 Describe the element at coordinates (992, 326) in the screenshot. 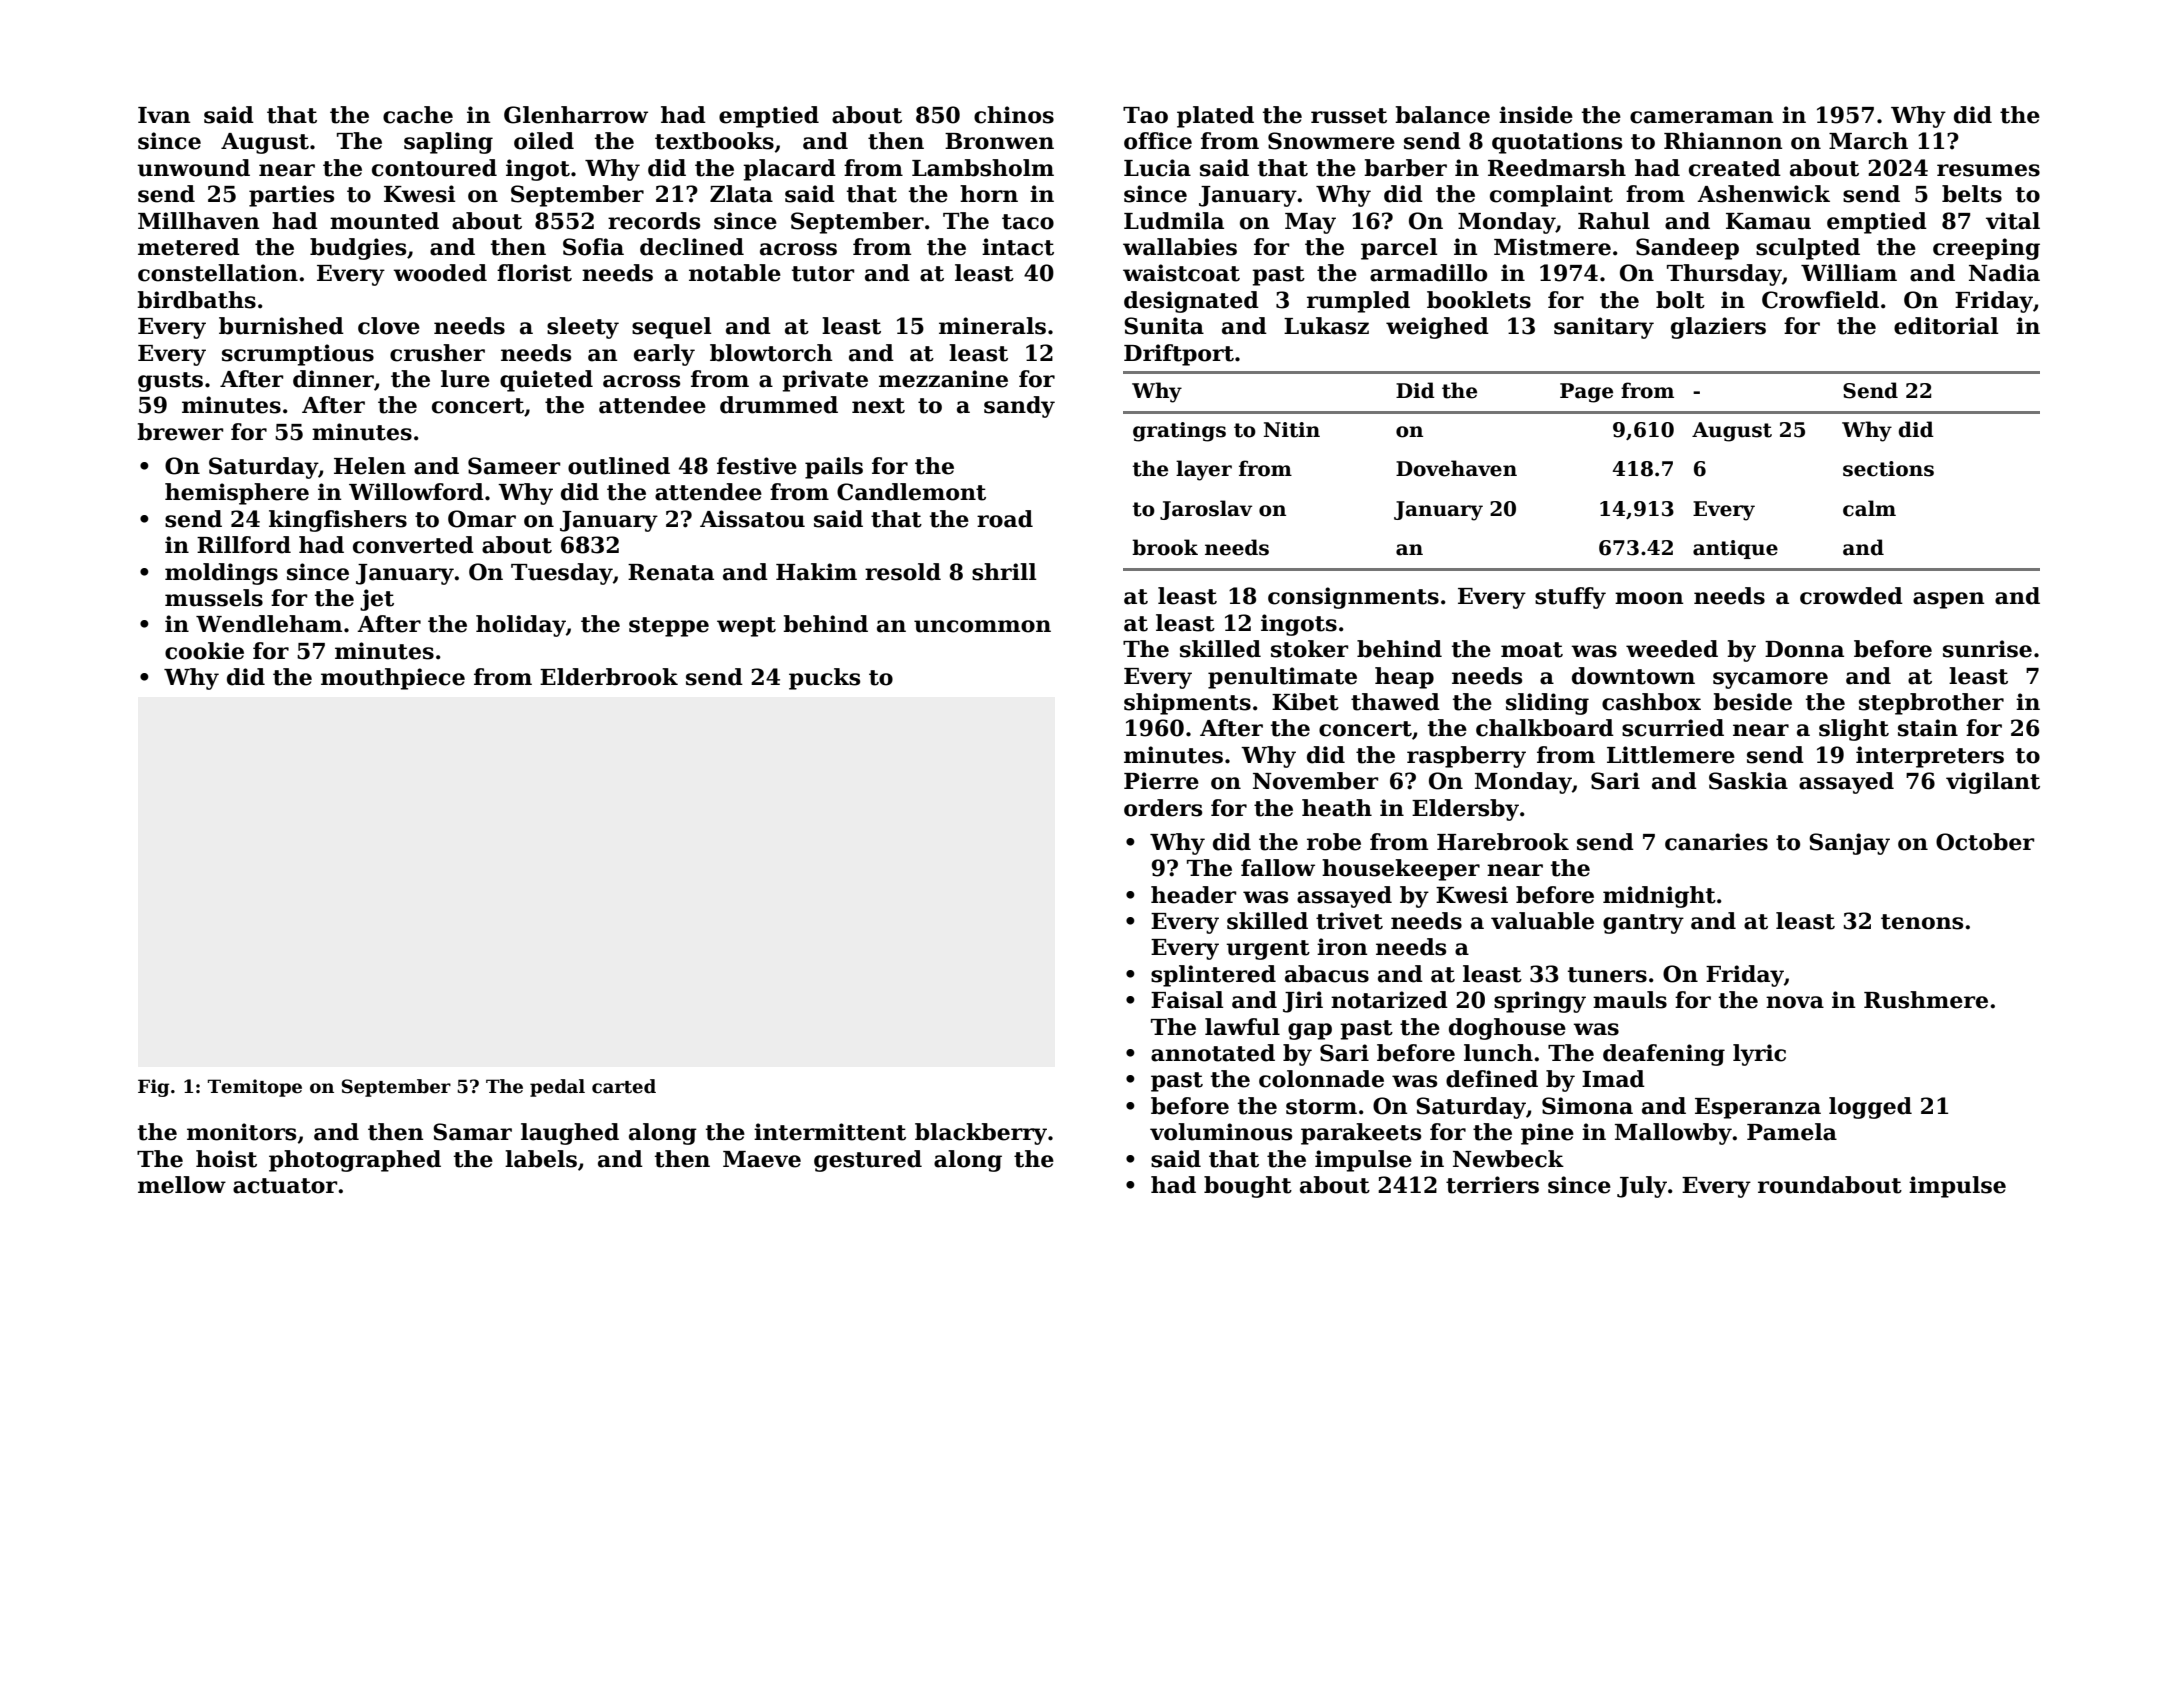

I see `minerals` at that location.
